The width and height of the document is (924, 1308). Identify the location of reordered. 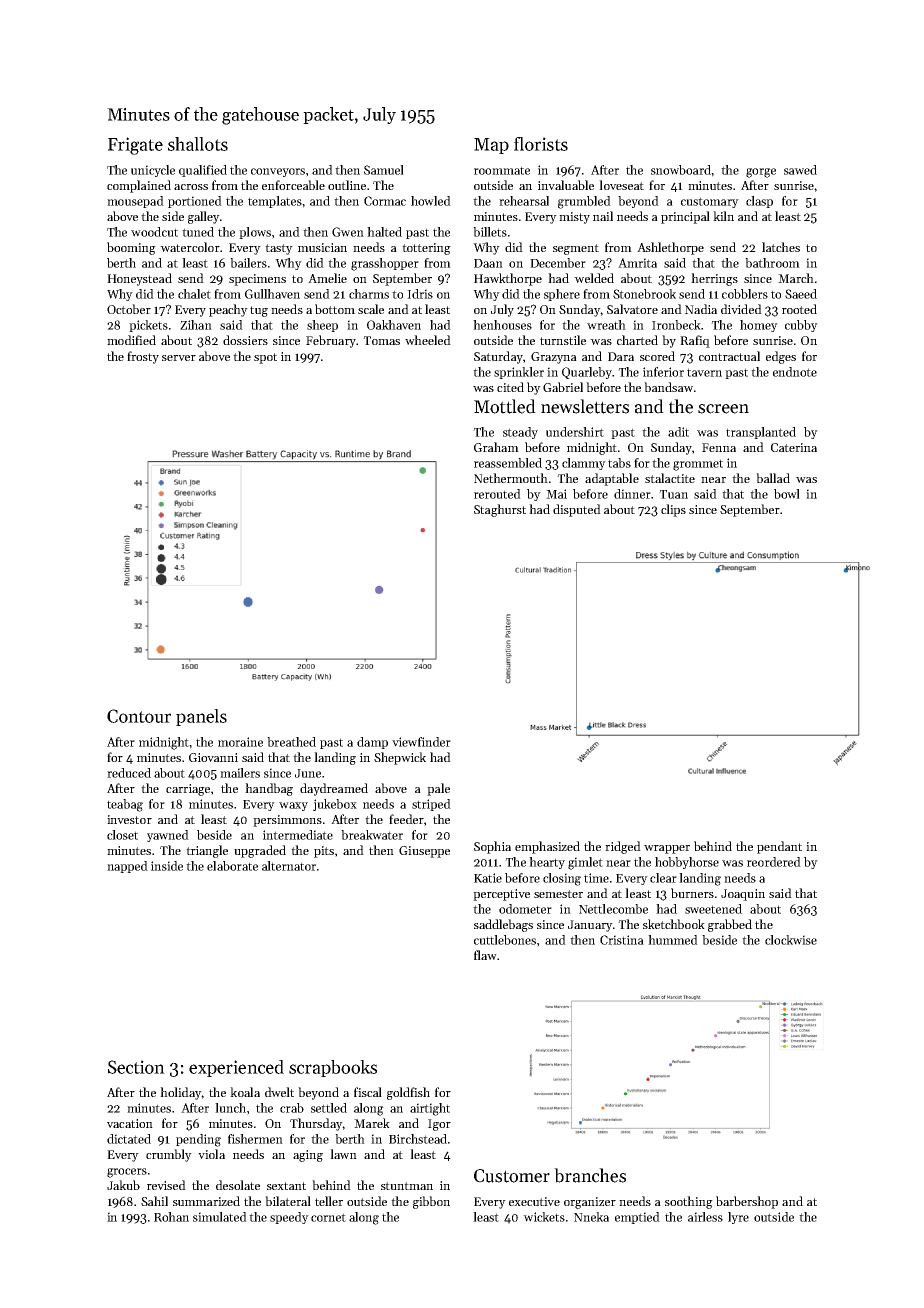
(774, 862).
